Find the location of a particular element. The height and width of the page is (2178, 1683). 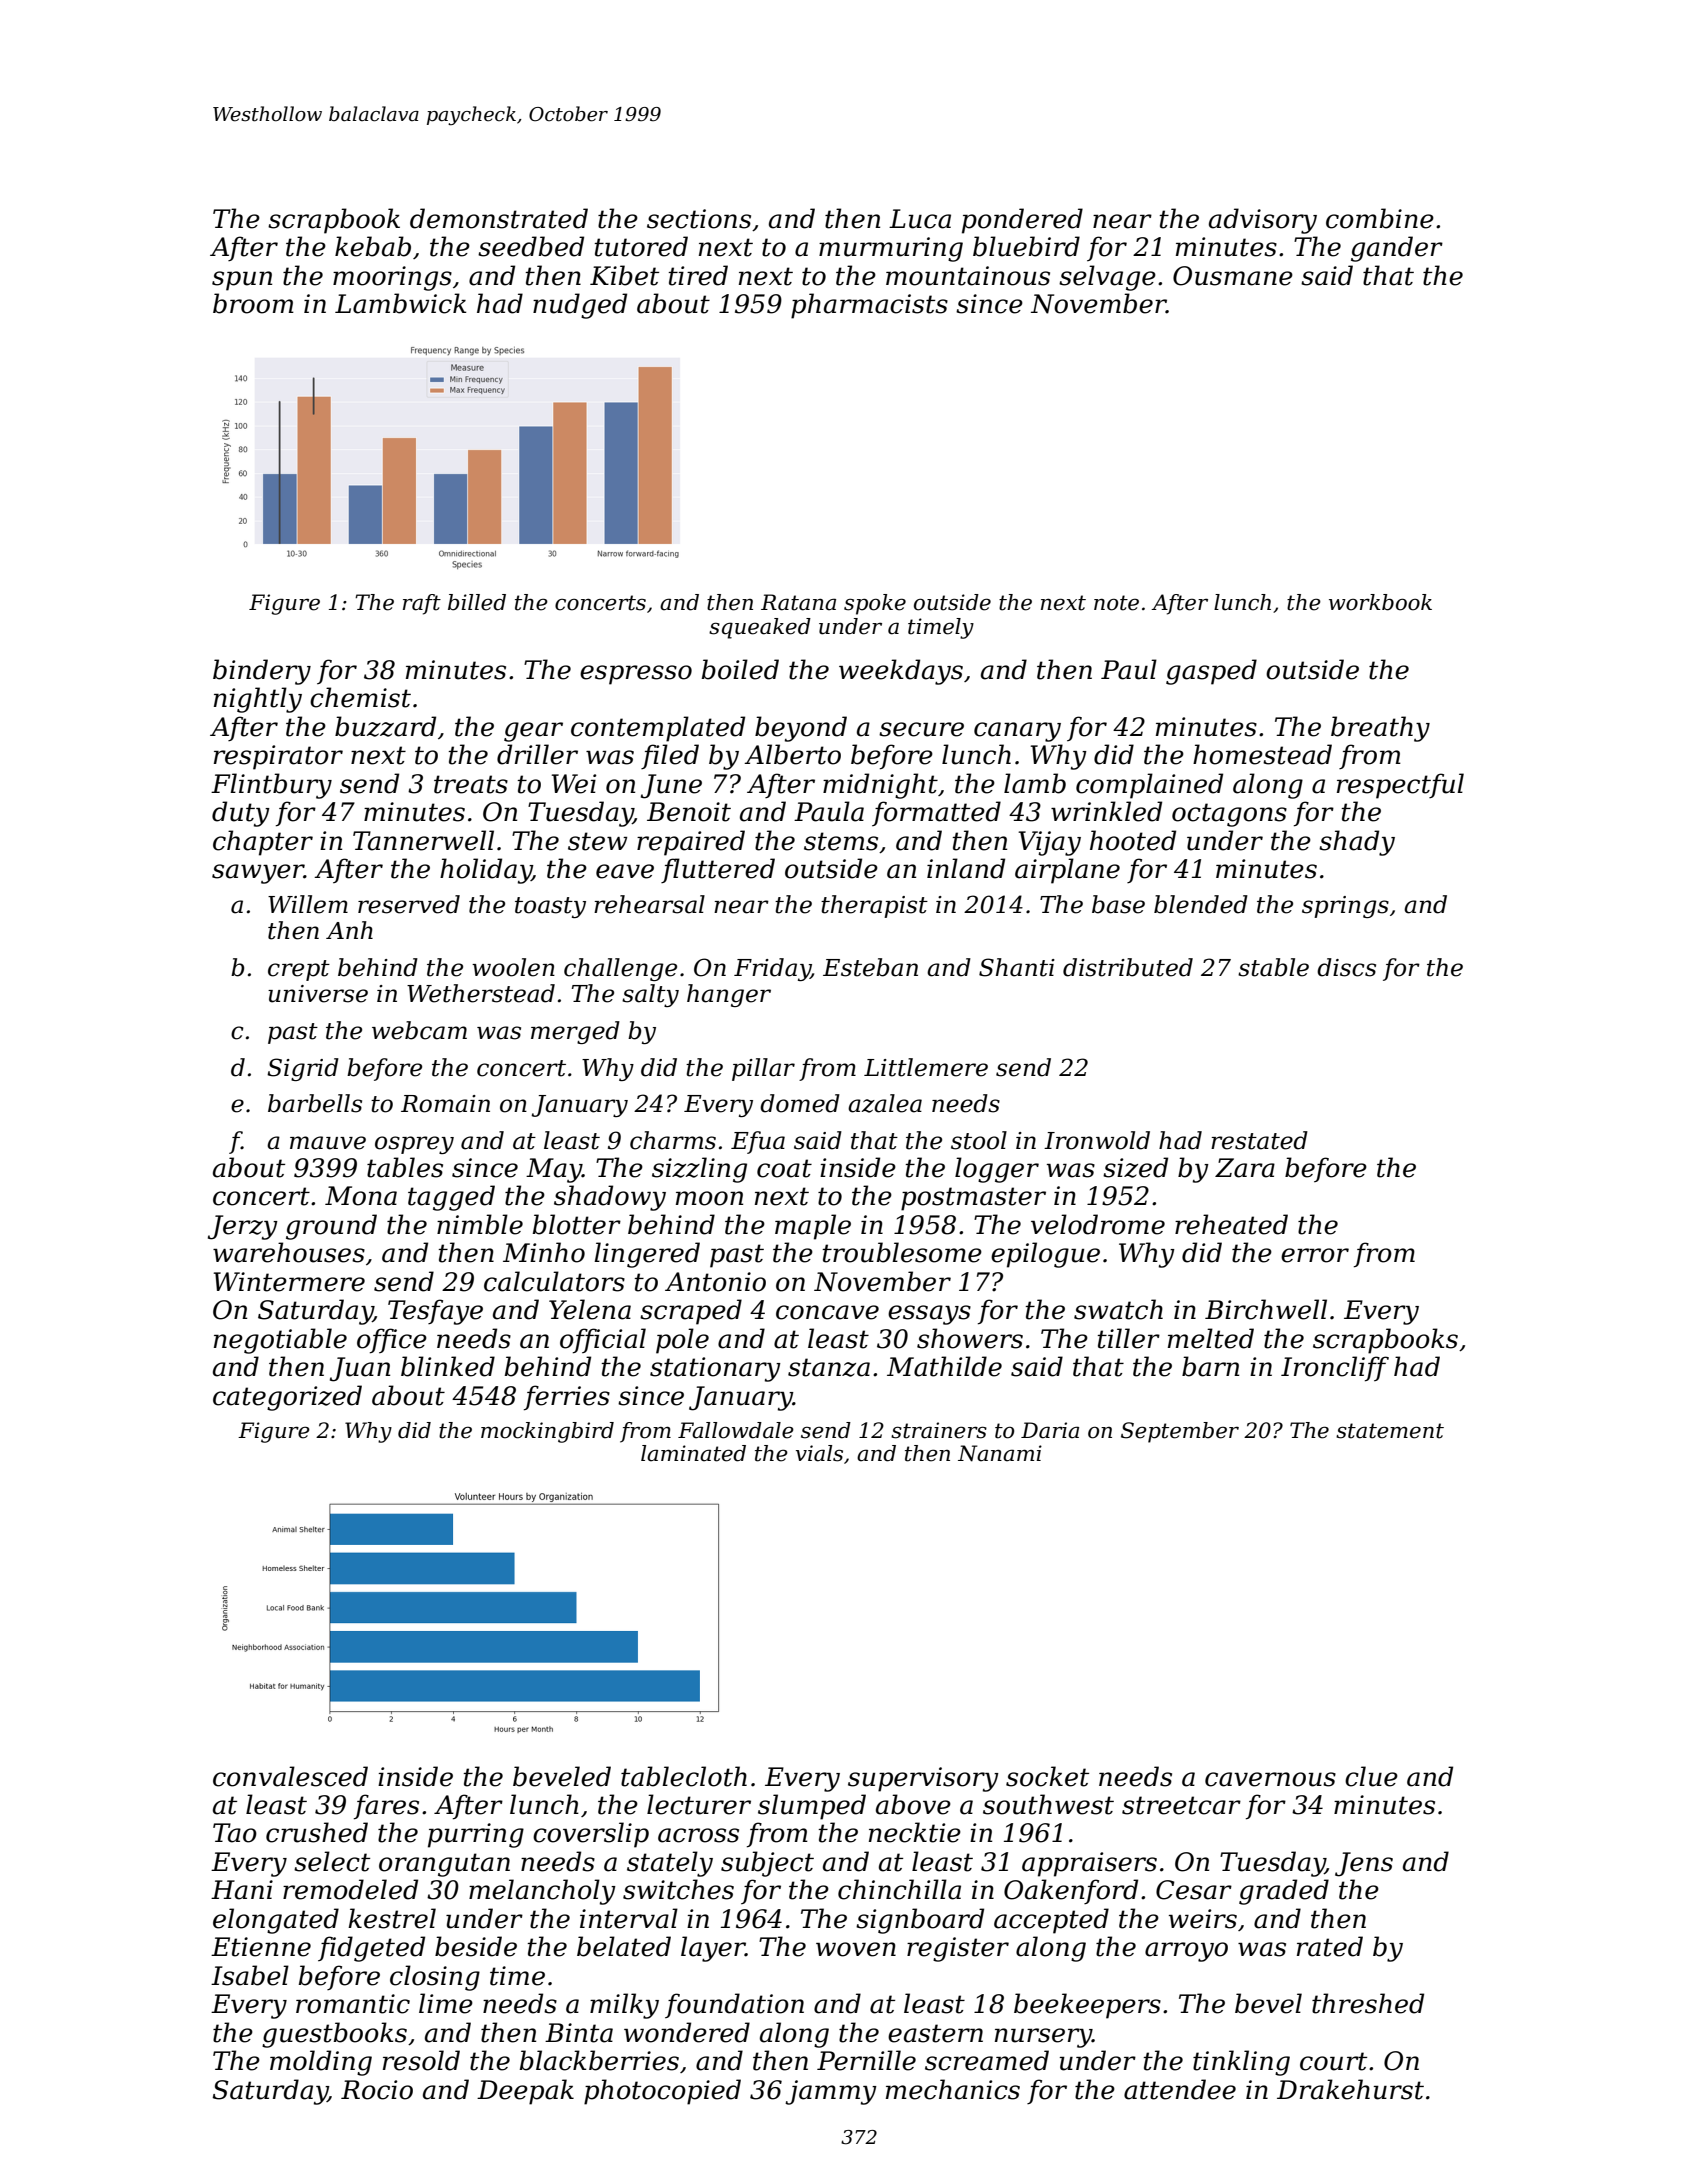

Deepak is located at coordinates (525, 2092).
